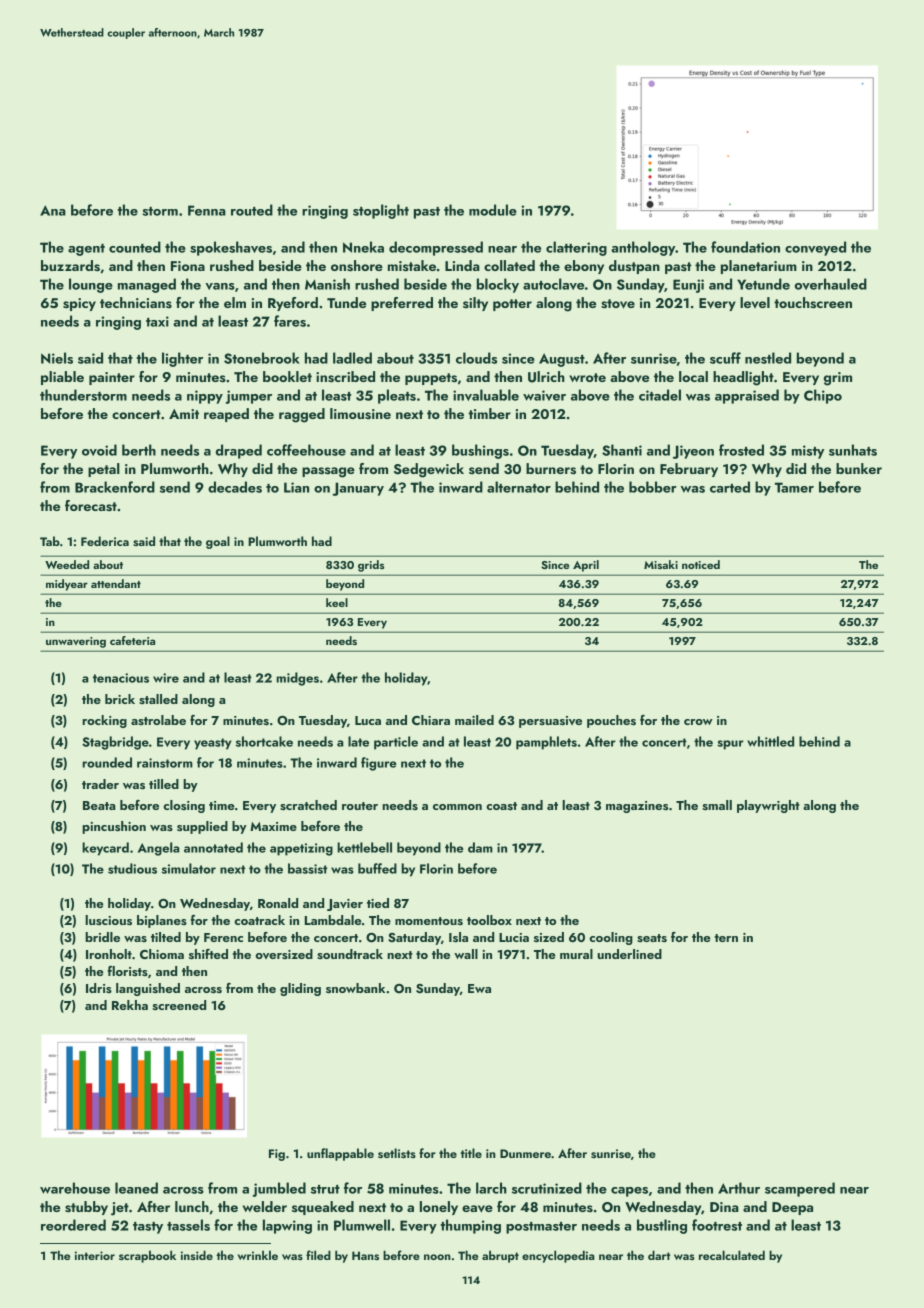  What do you see at coordinates (252, 210) in the screenshot?
I see `routed` at bounding box center [252, 210].
